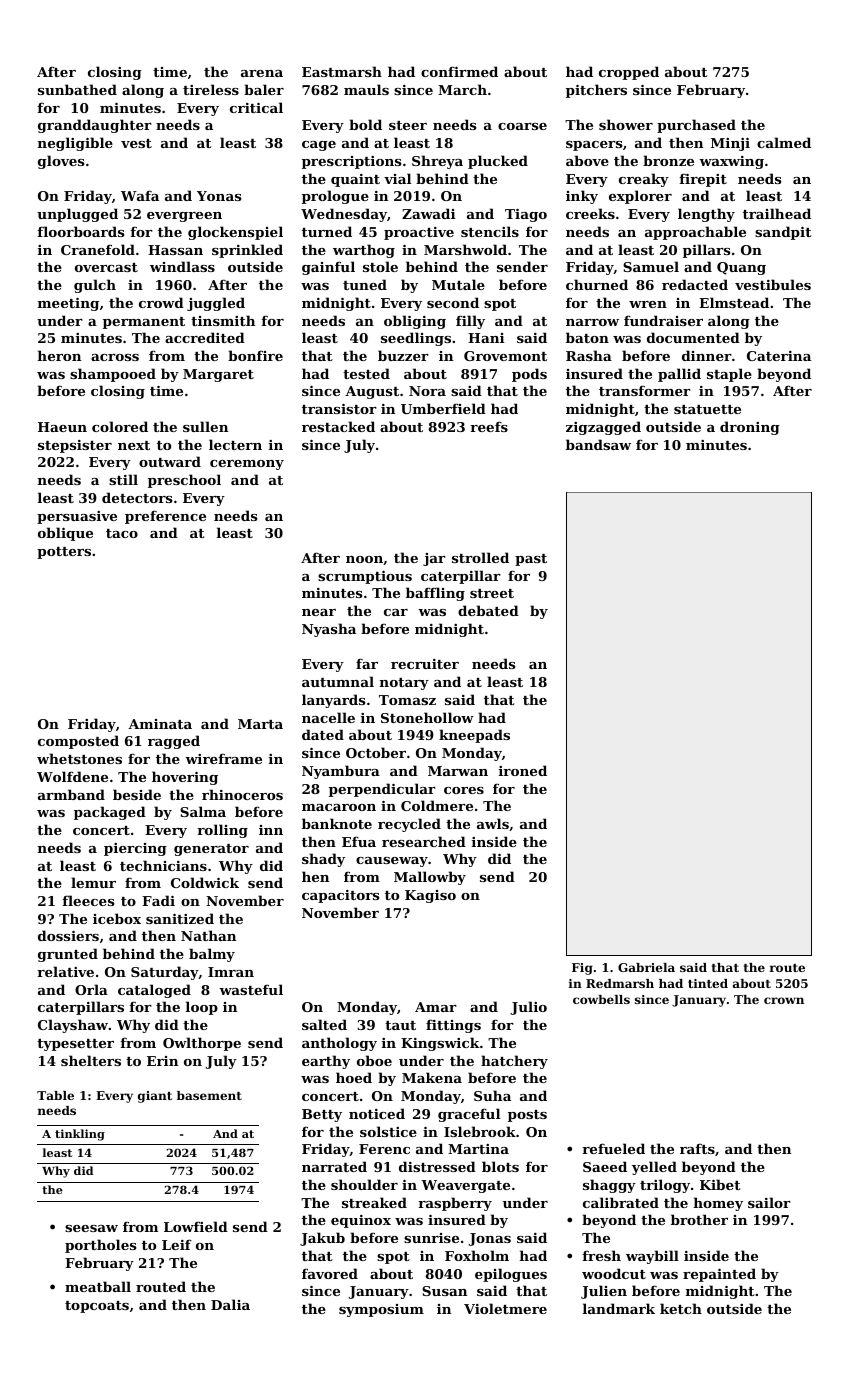 Image resolution: width=849 pixels, height=1400 pixels. What do you see at coordinates (646, 967) in the screenshot?
I see `Gabriela` at bounding box center [646, 967].
